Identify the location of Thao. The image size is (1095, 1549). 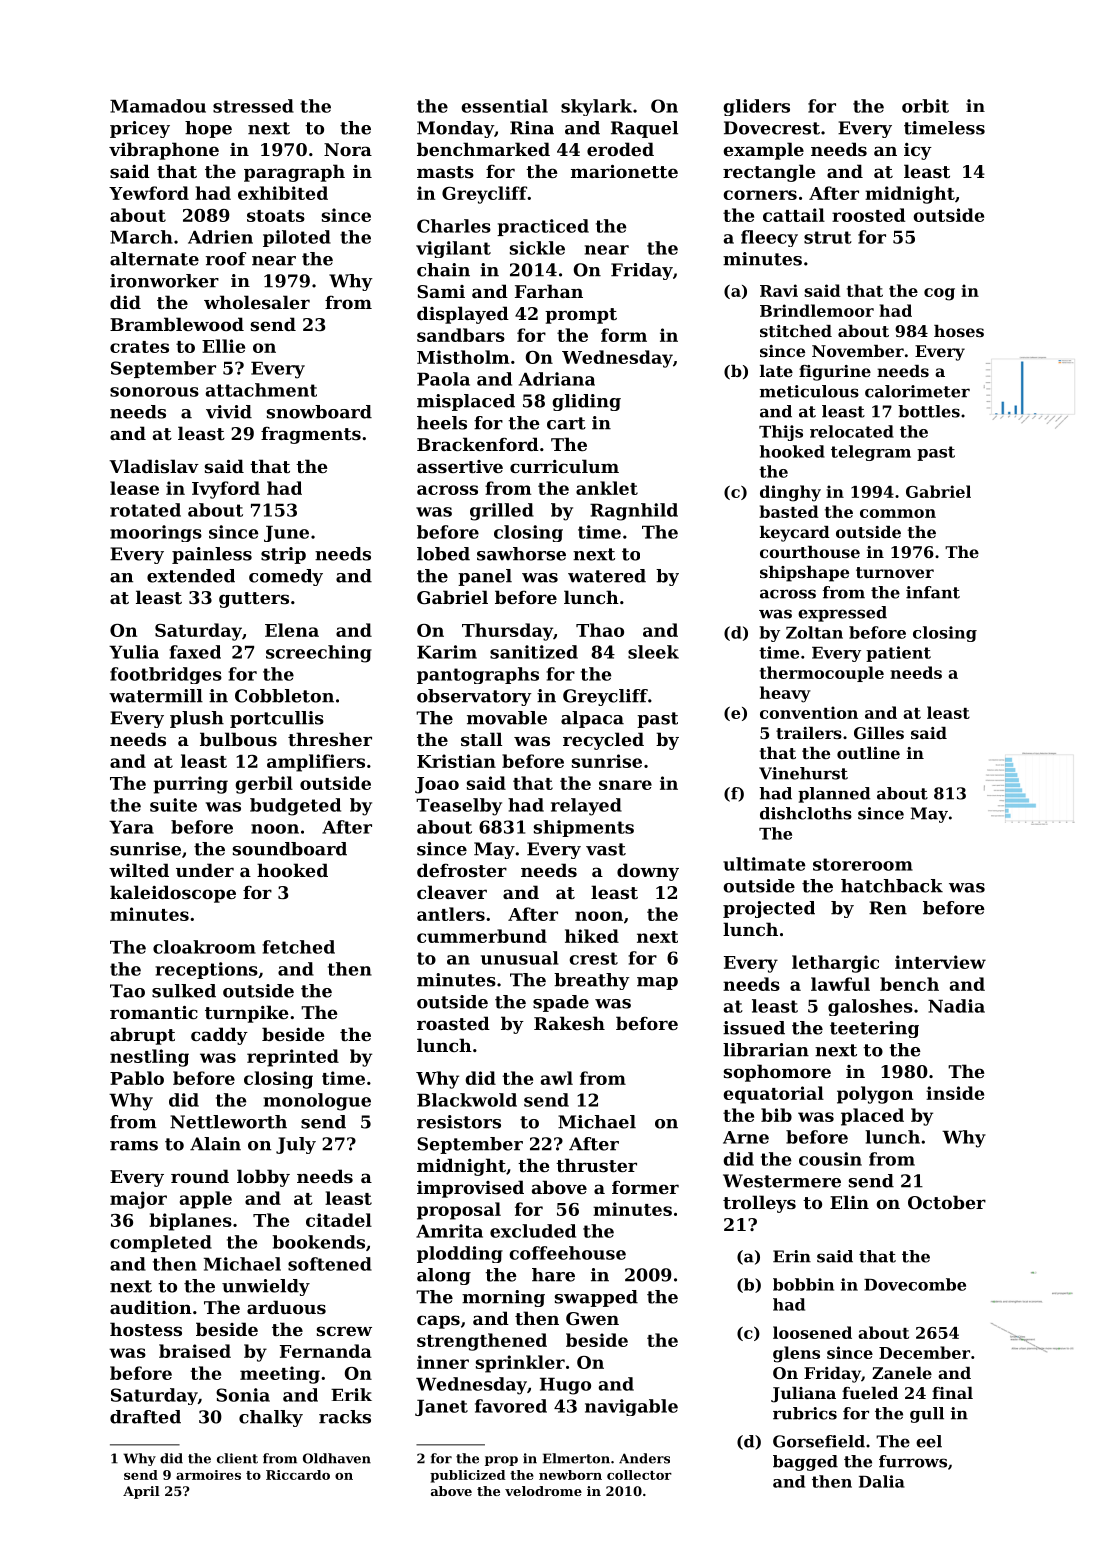
(600, 630).
